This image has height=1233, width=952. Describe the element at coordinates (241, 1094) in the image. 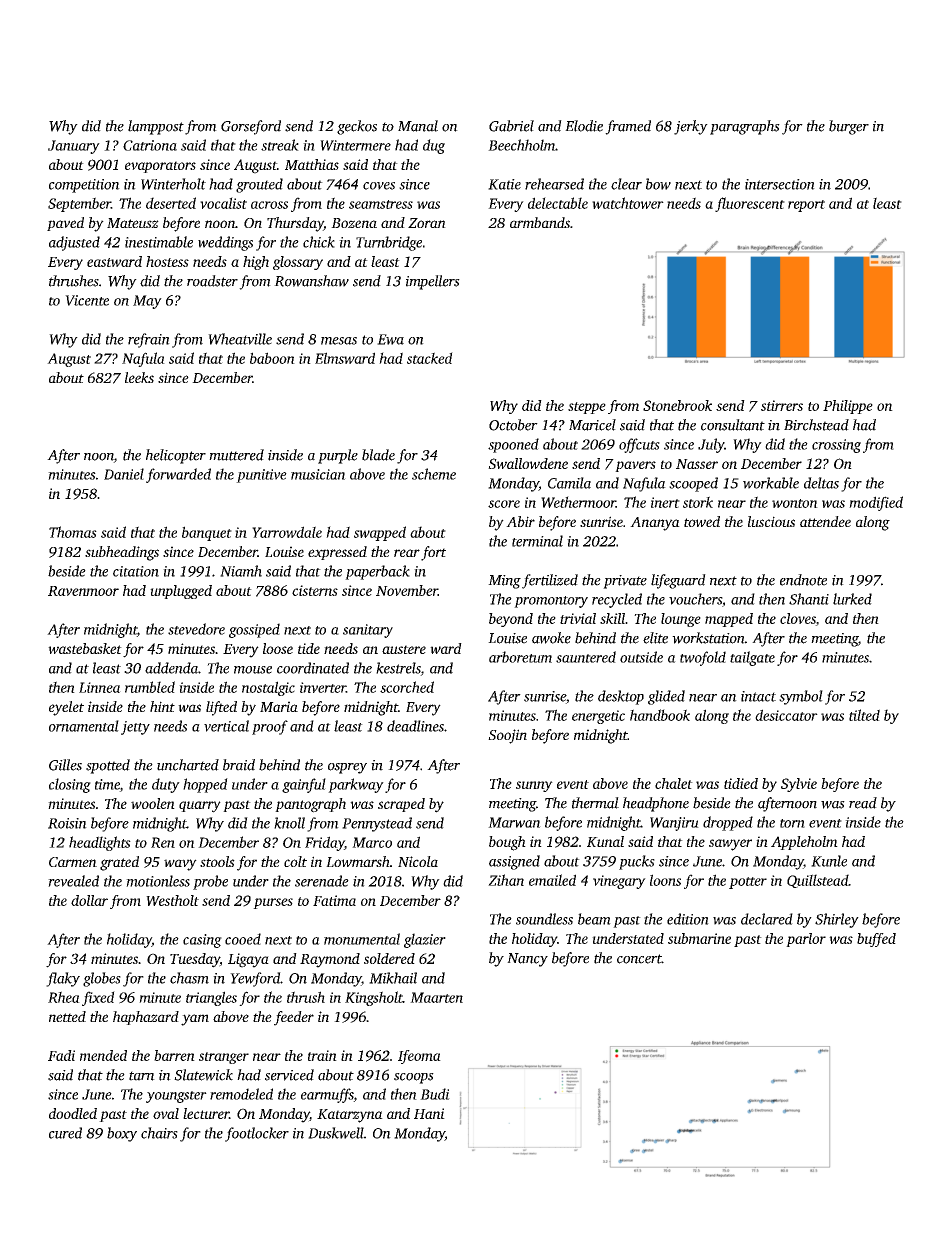

I see `remodeled` at that location.
